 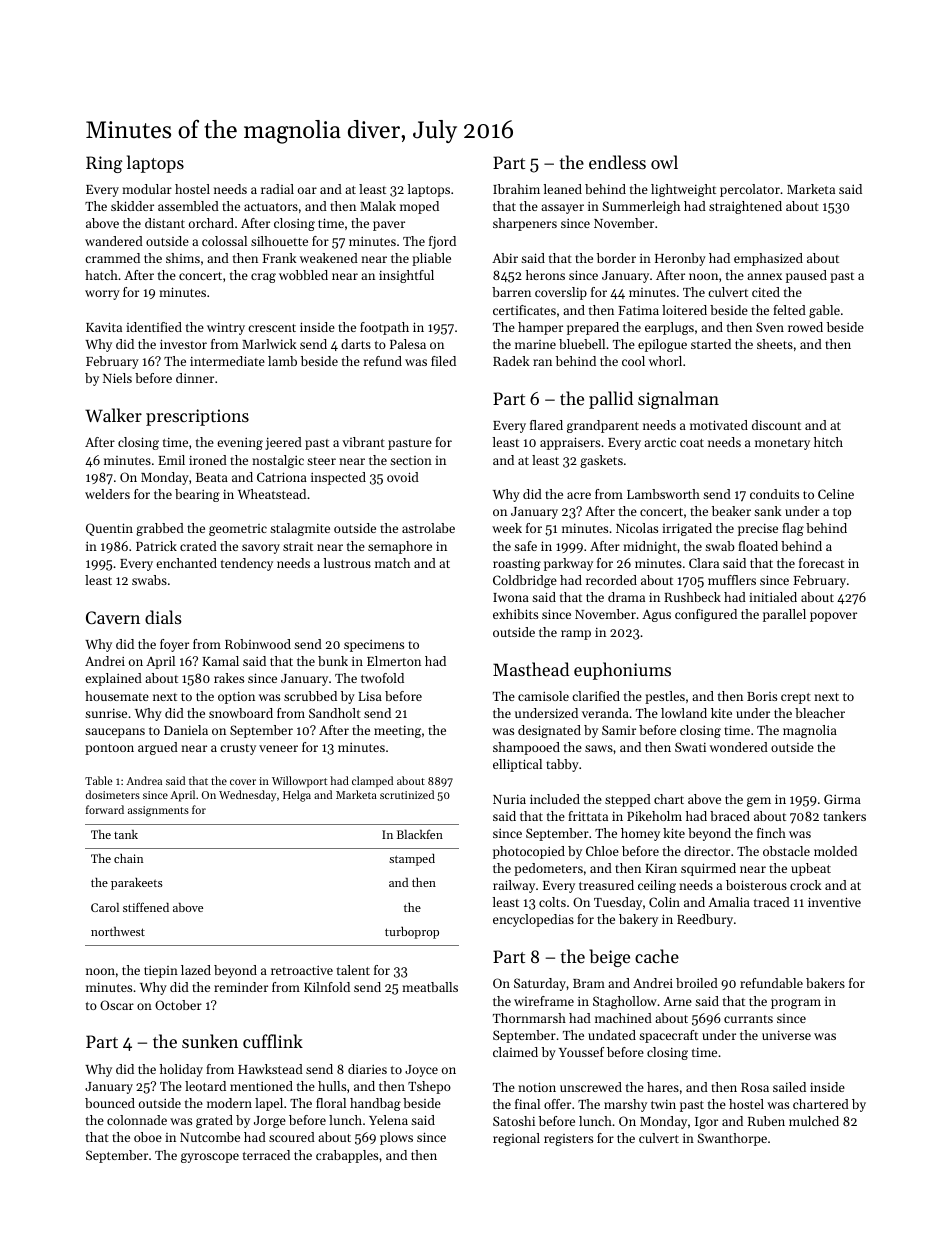 What do you see at coordinates (102, 295) in the screenshot?
I see `worry` at bounding box center [102, 295].
